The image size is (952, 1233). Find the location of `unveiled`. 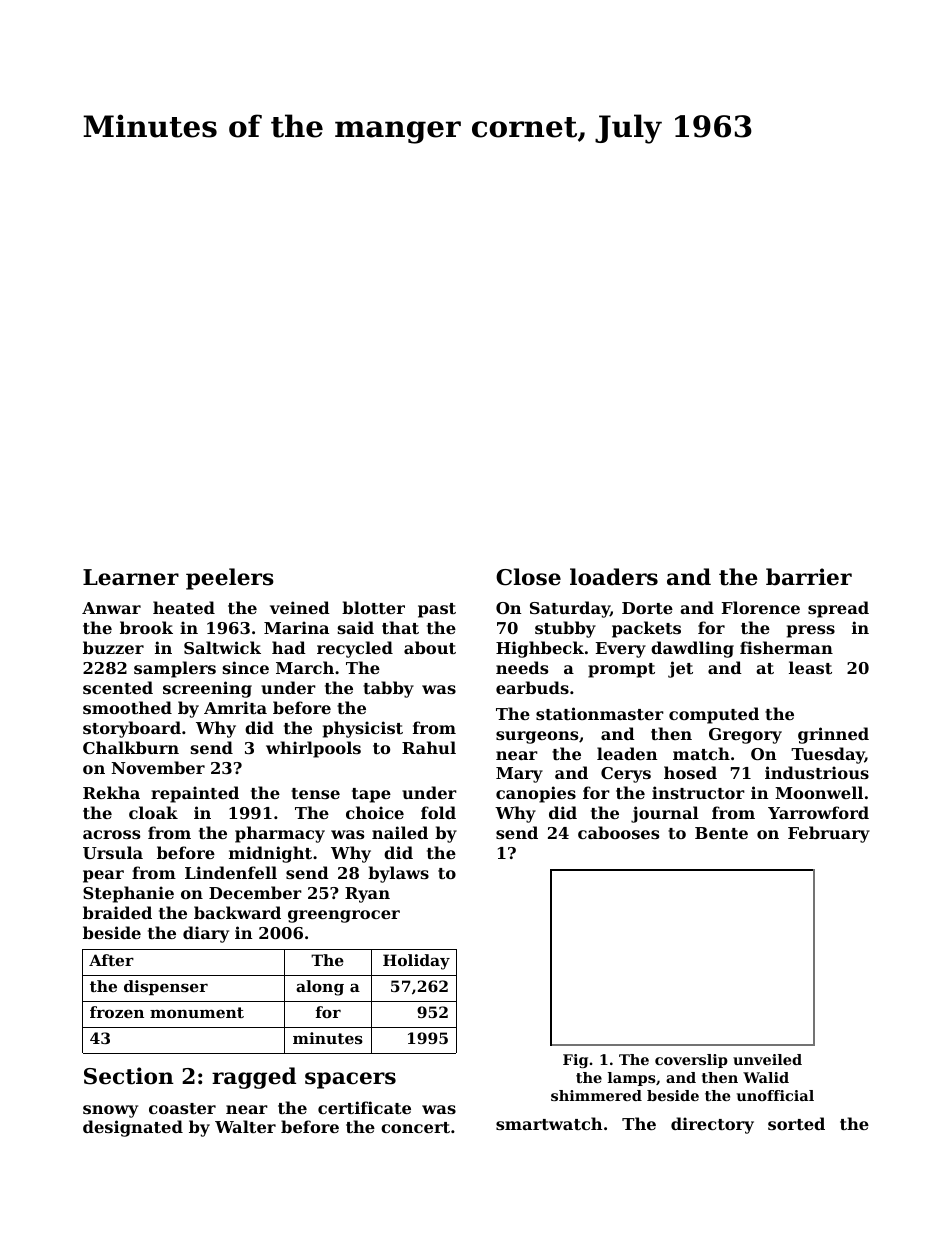

unveiled is located at coordinates (767, 1059).
